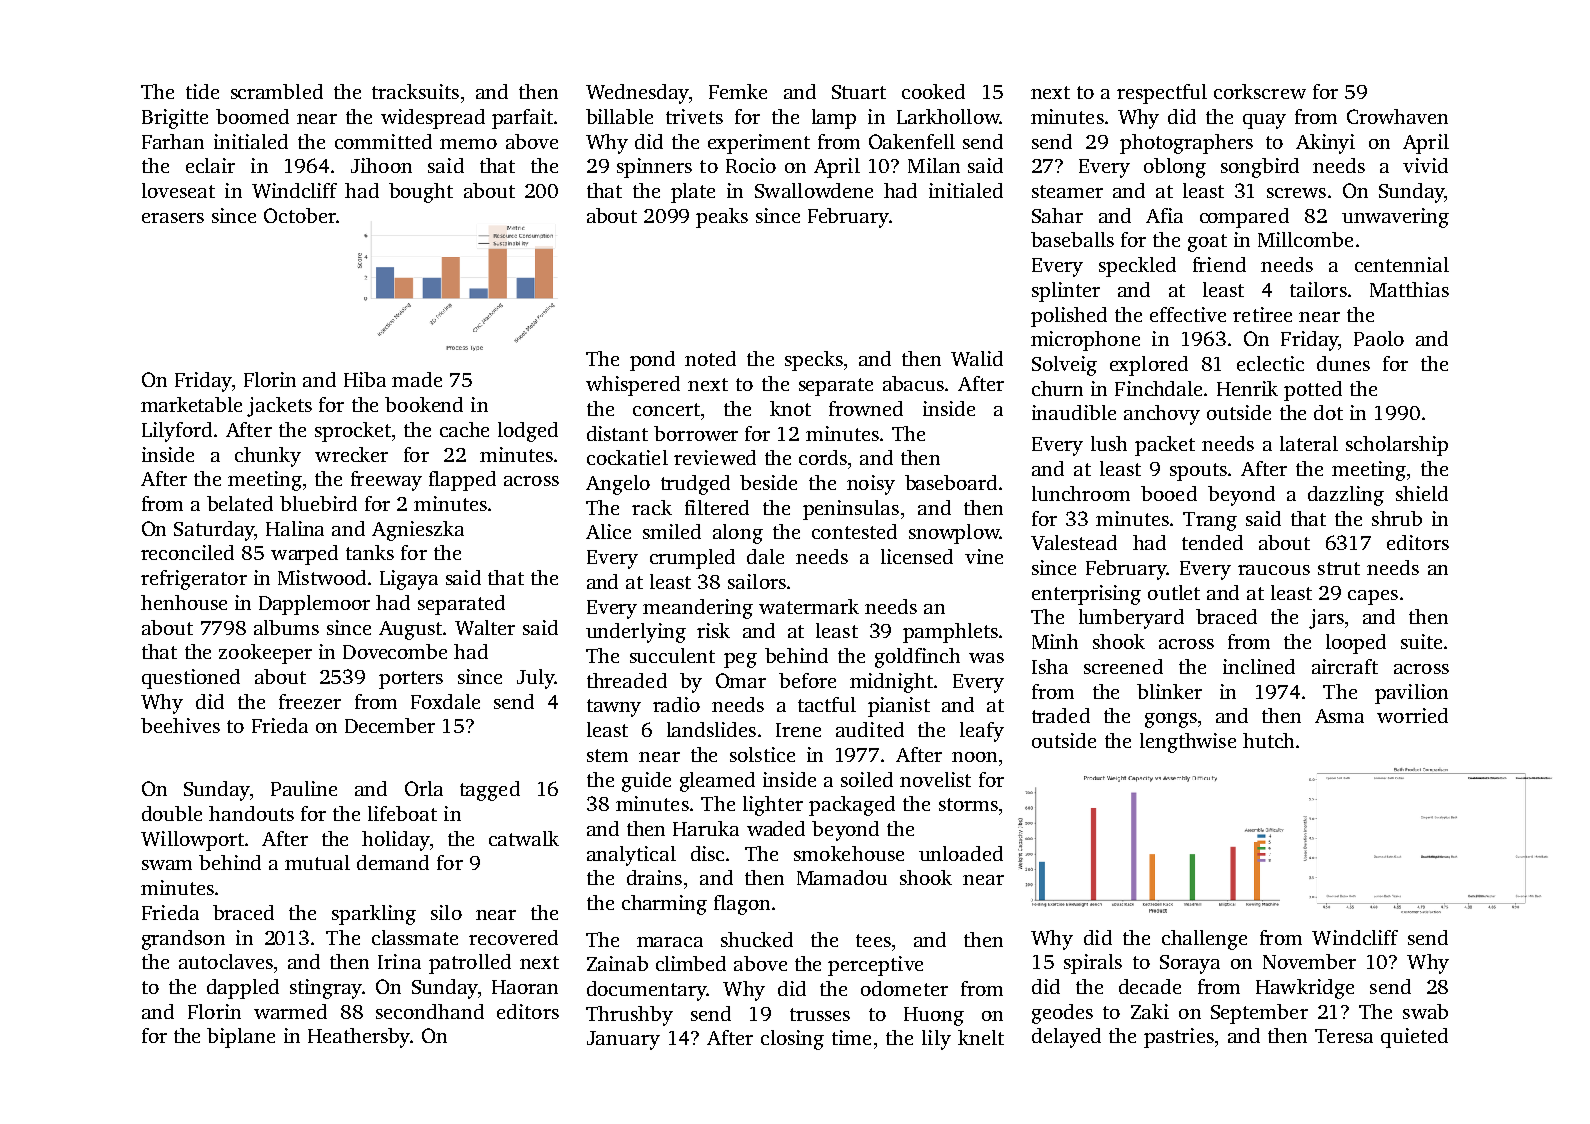 The image size is (1590, 1124). Describe the element at coordinates (411, 680) in the document. I see `porters` at that location.
